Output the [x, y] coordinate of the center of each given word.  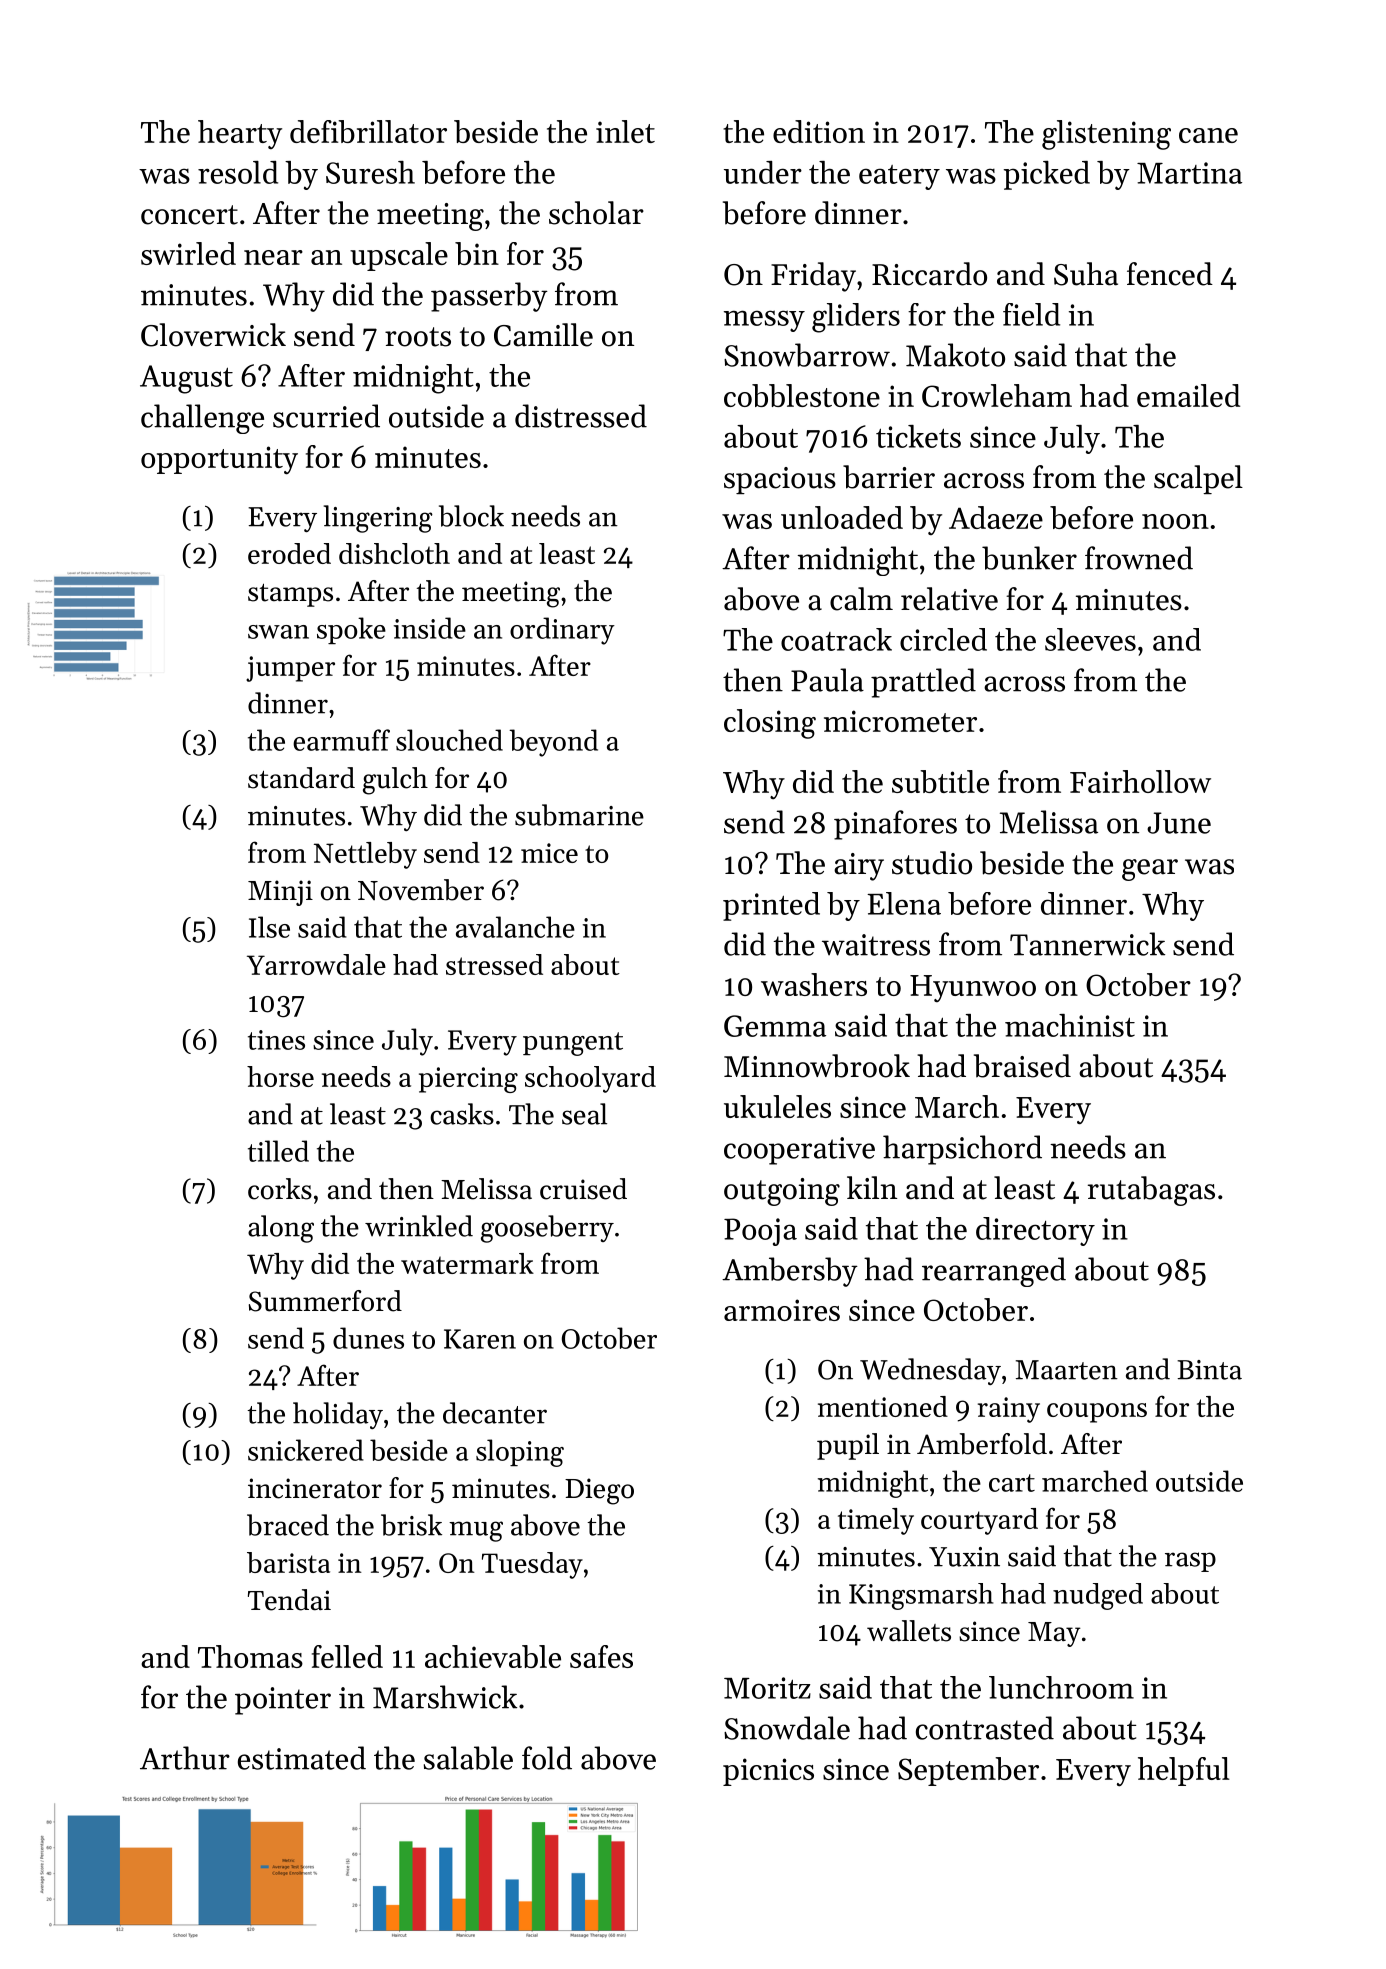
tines [276, 1040]
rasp [1190, 1562]
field [1031, 314]
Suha [1086, 274]
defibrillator [368, 131]
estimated [302, 1758]
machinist [1070, 1025]
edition [819, 131]
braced [288, 1525]
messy [764, 321]
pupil [848, 1446]
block [471, 516]
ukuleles [777, 1106]
